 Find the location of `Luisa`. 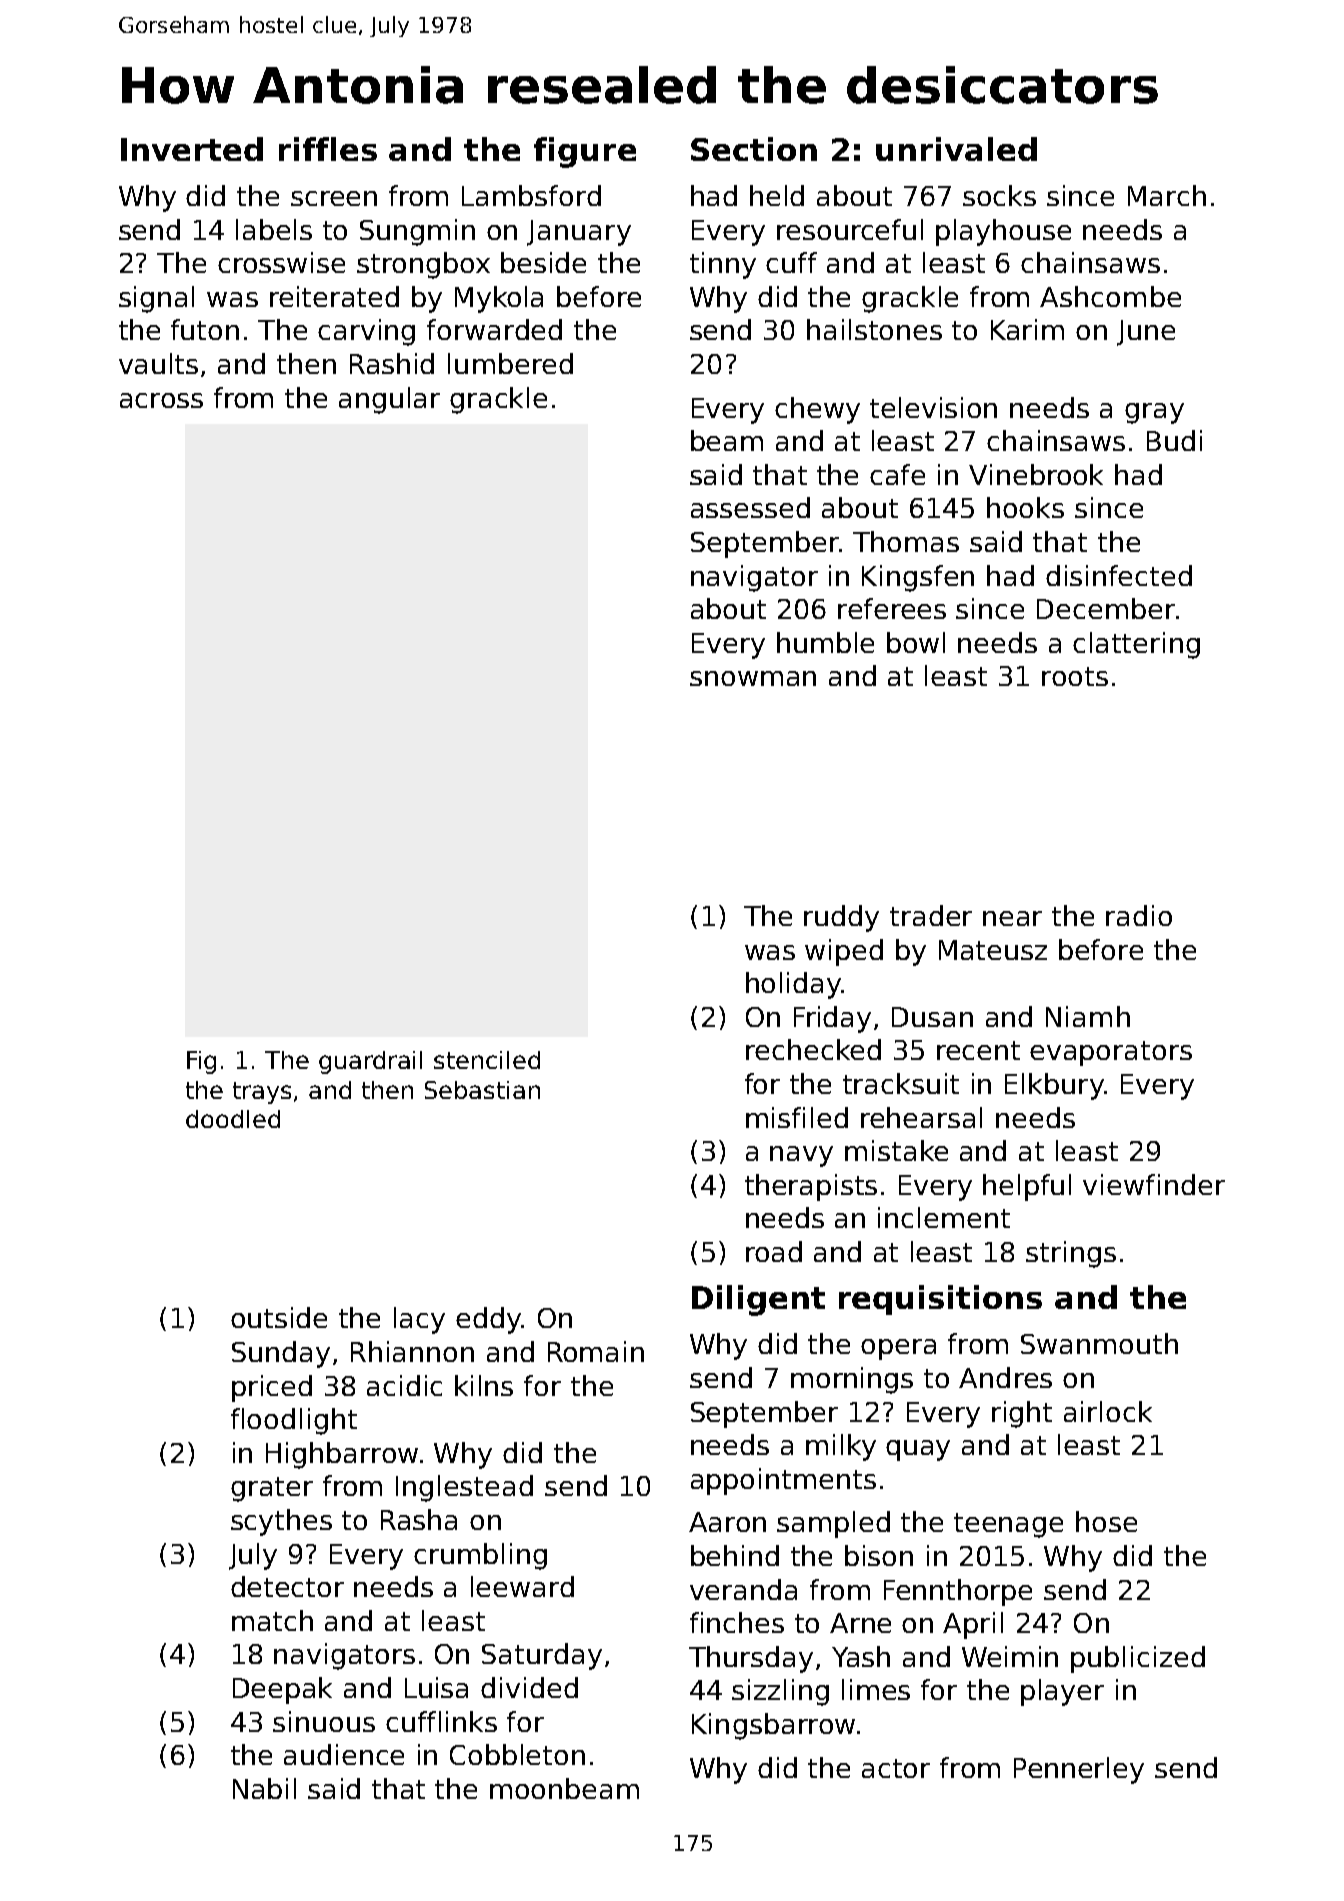

Luisa is located at coordinates (436, 1687).
